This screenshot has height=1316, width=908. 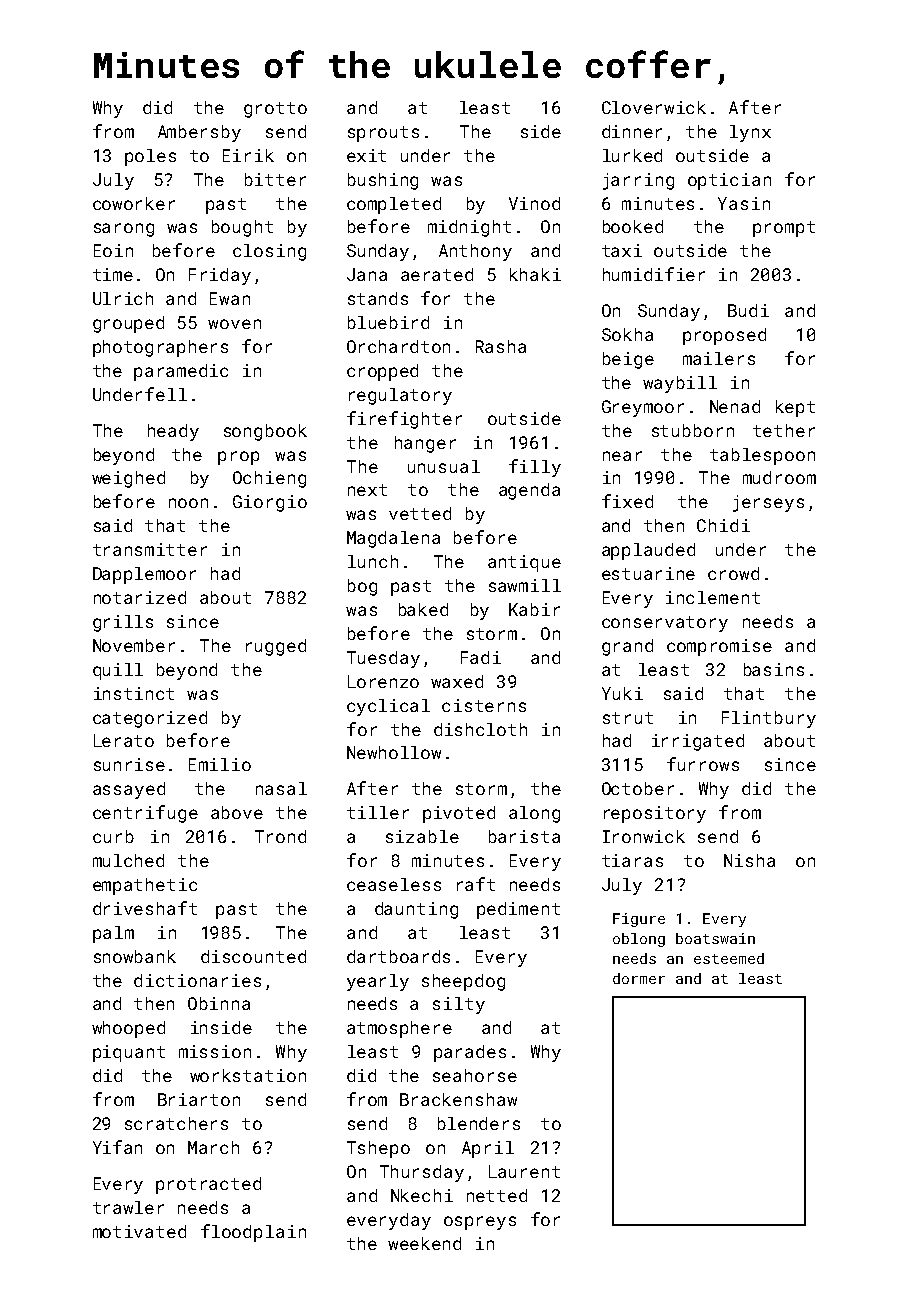 What do you see at coordinates (145, 886) in the screenshot?
I see `empathetic` at bounding box center [145, 886].
